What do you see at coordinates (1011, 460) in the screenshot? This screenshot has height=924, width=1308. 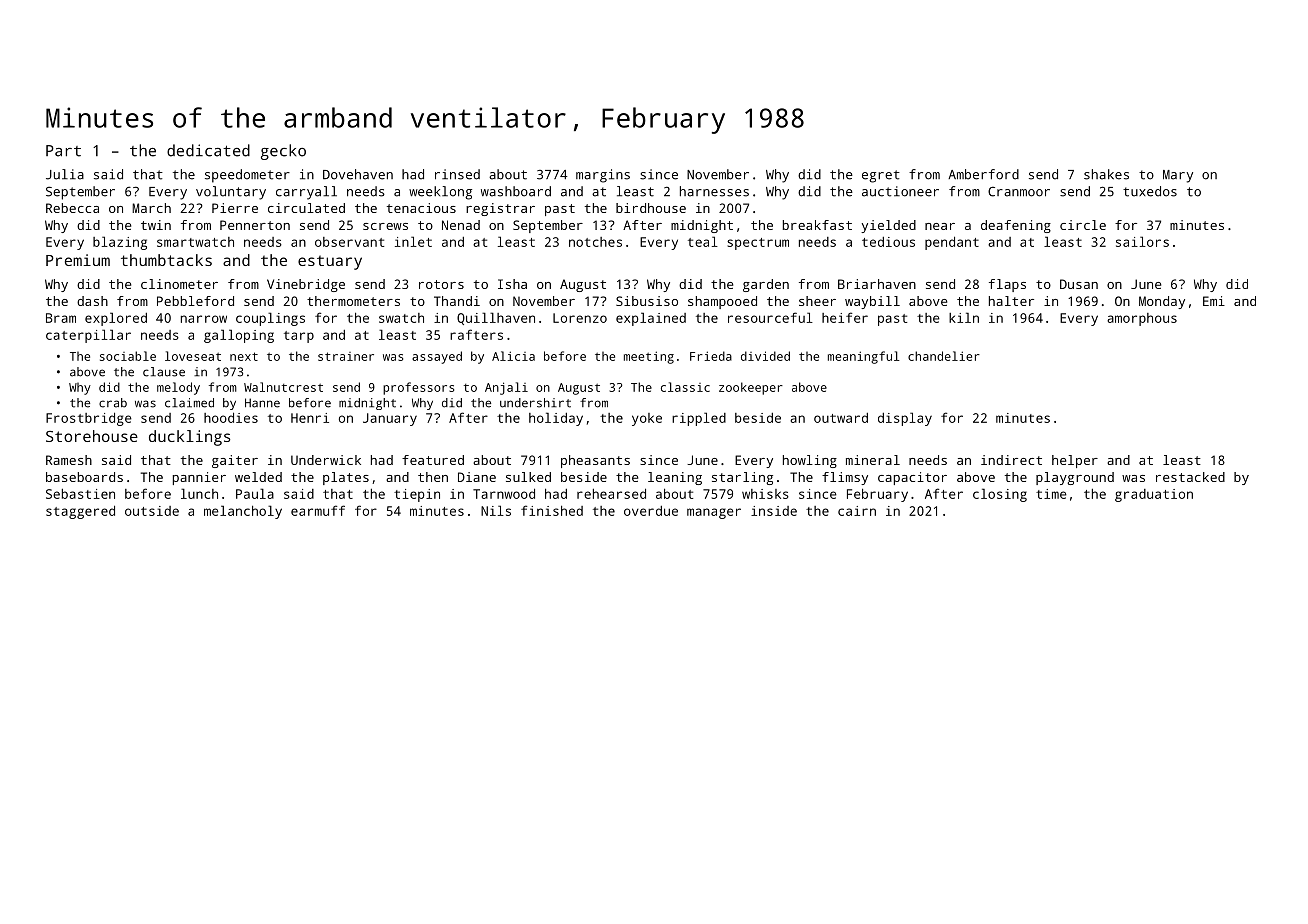 I see `indirect` at bounding box center [1011, 460].
